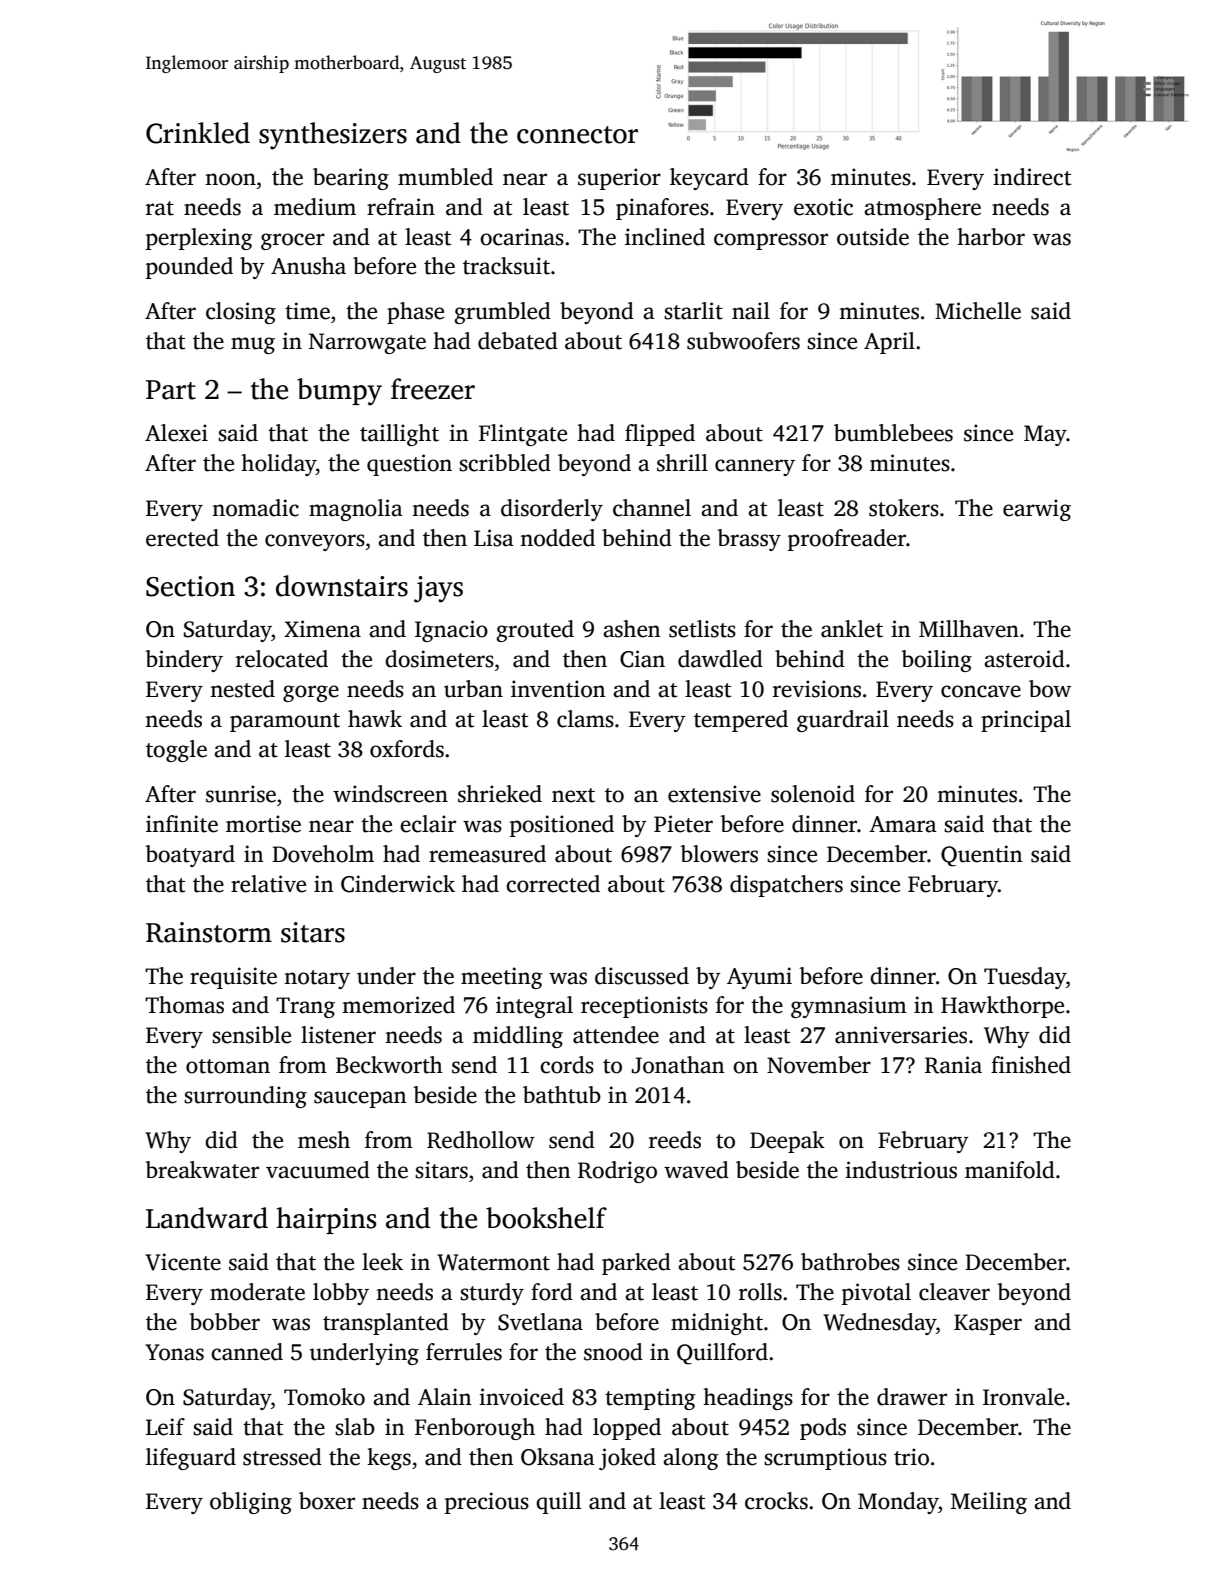 This screenshot has height=1575, width=1217. I want to click on synthesizers, so click(333, 136).
